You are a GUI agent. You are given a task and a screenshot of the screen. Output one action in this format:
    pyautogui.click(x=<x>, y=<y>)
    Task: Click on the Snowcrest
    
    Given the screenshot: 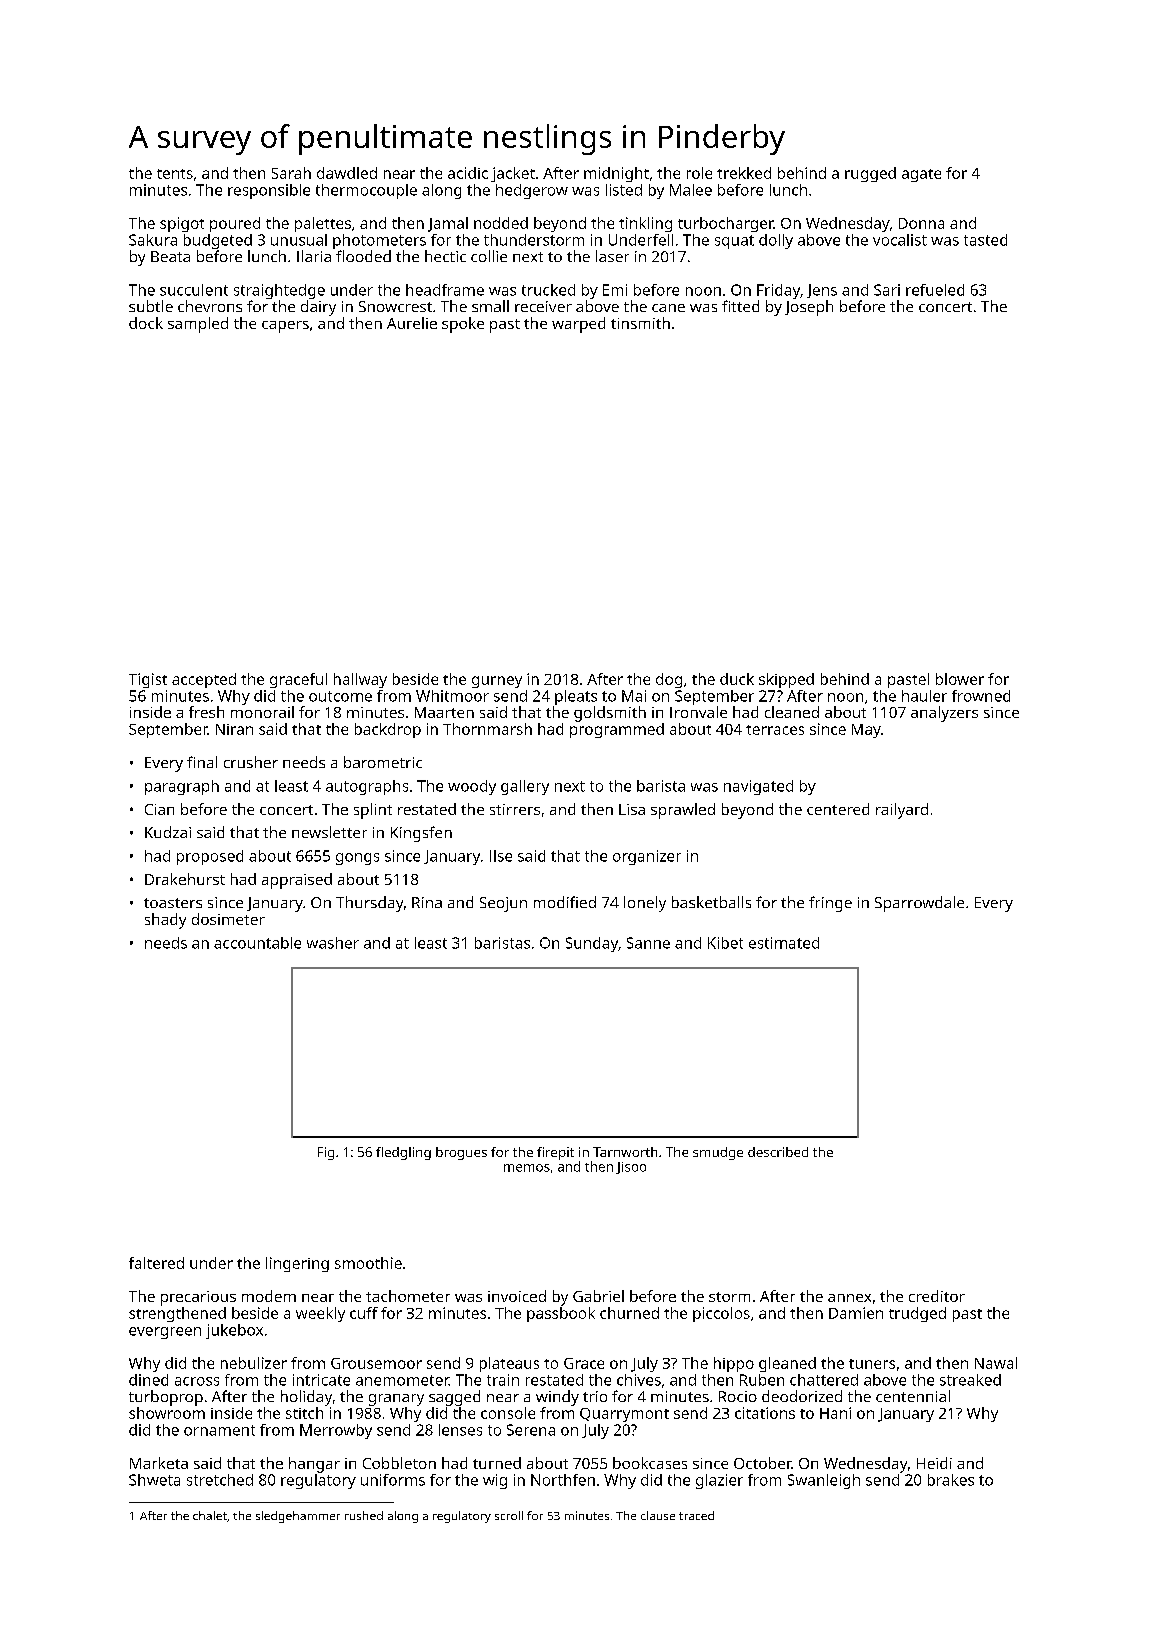 What is the action you would take?
    pyautogui.click(x=395, y=306)
